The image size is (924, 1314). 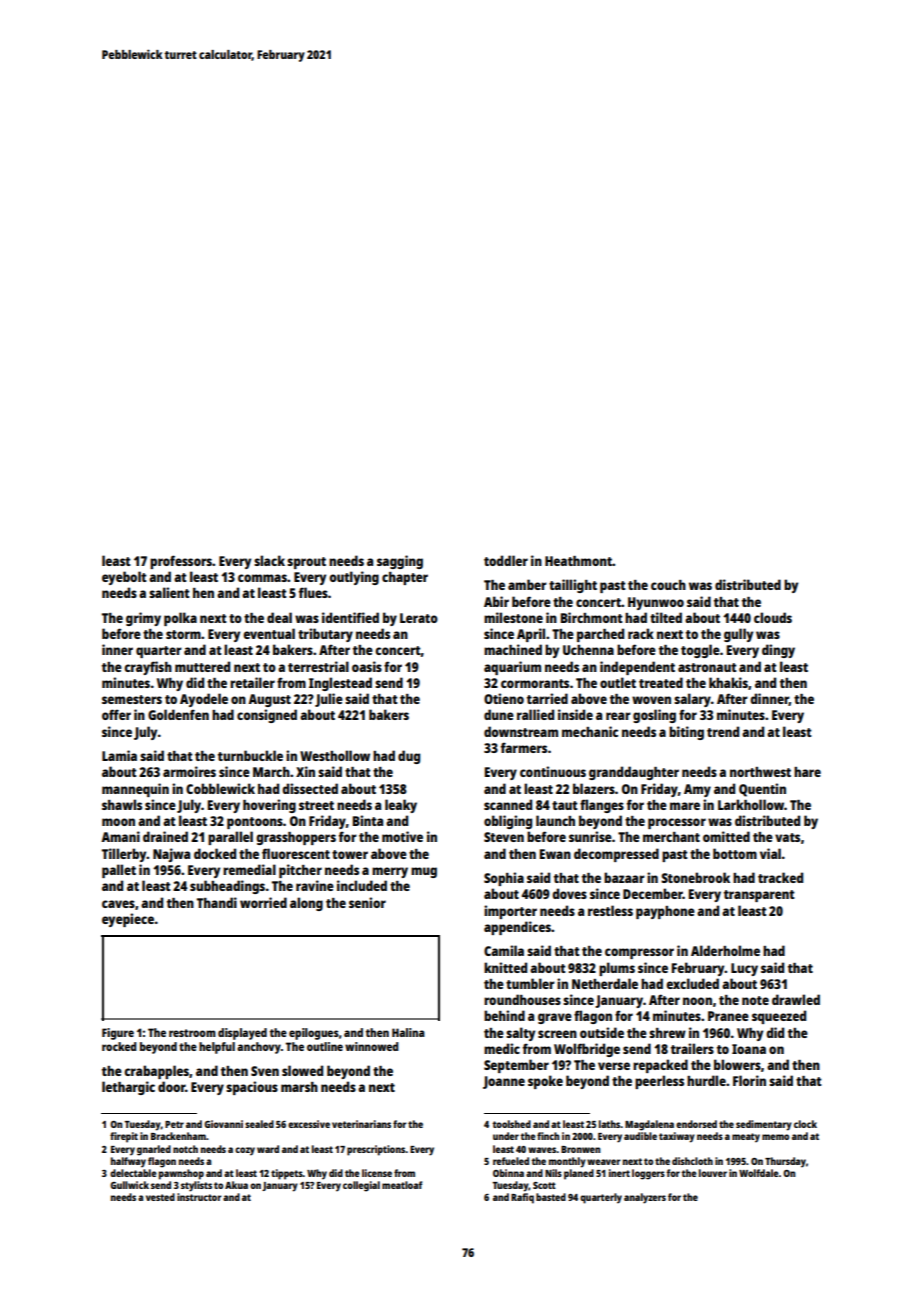 What do you see at coordinates (269, 560) in the page?
I see `slack` at bounding box center [269, 560].
